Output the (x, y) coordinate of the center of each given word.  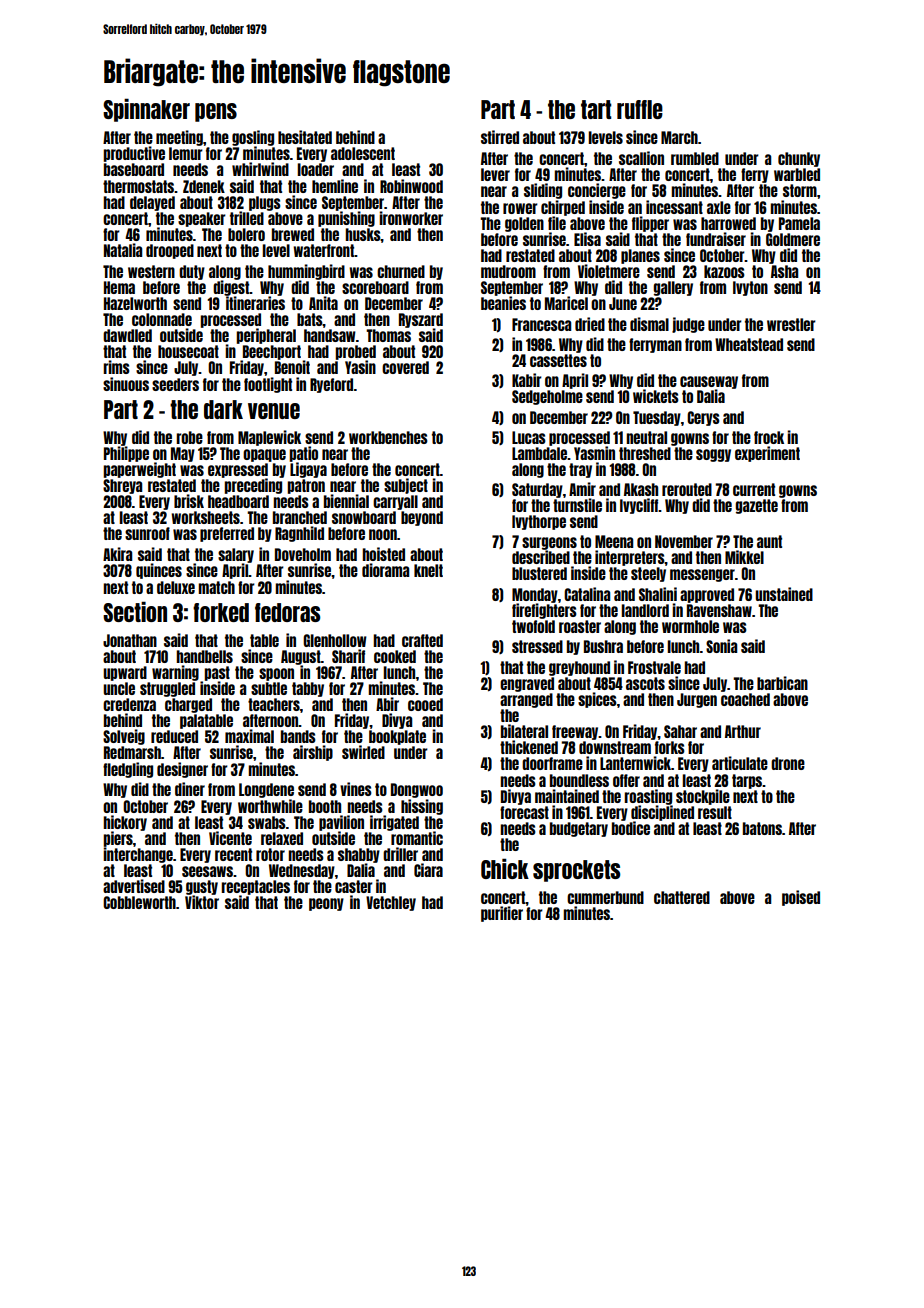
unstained (784, 594)
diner (190, 789)
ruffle (640, 109)
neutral (646, 437)
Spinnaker (146, 110)
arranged (526, 700)
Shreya (122, 486)
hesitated (305, 137)
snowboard (364, 517)
